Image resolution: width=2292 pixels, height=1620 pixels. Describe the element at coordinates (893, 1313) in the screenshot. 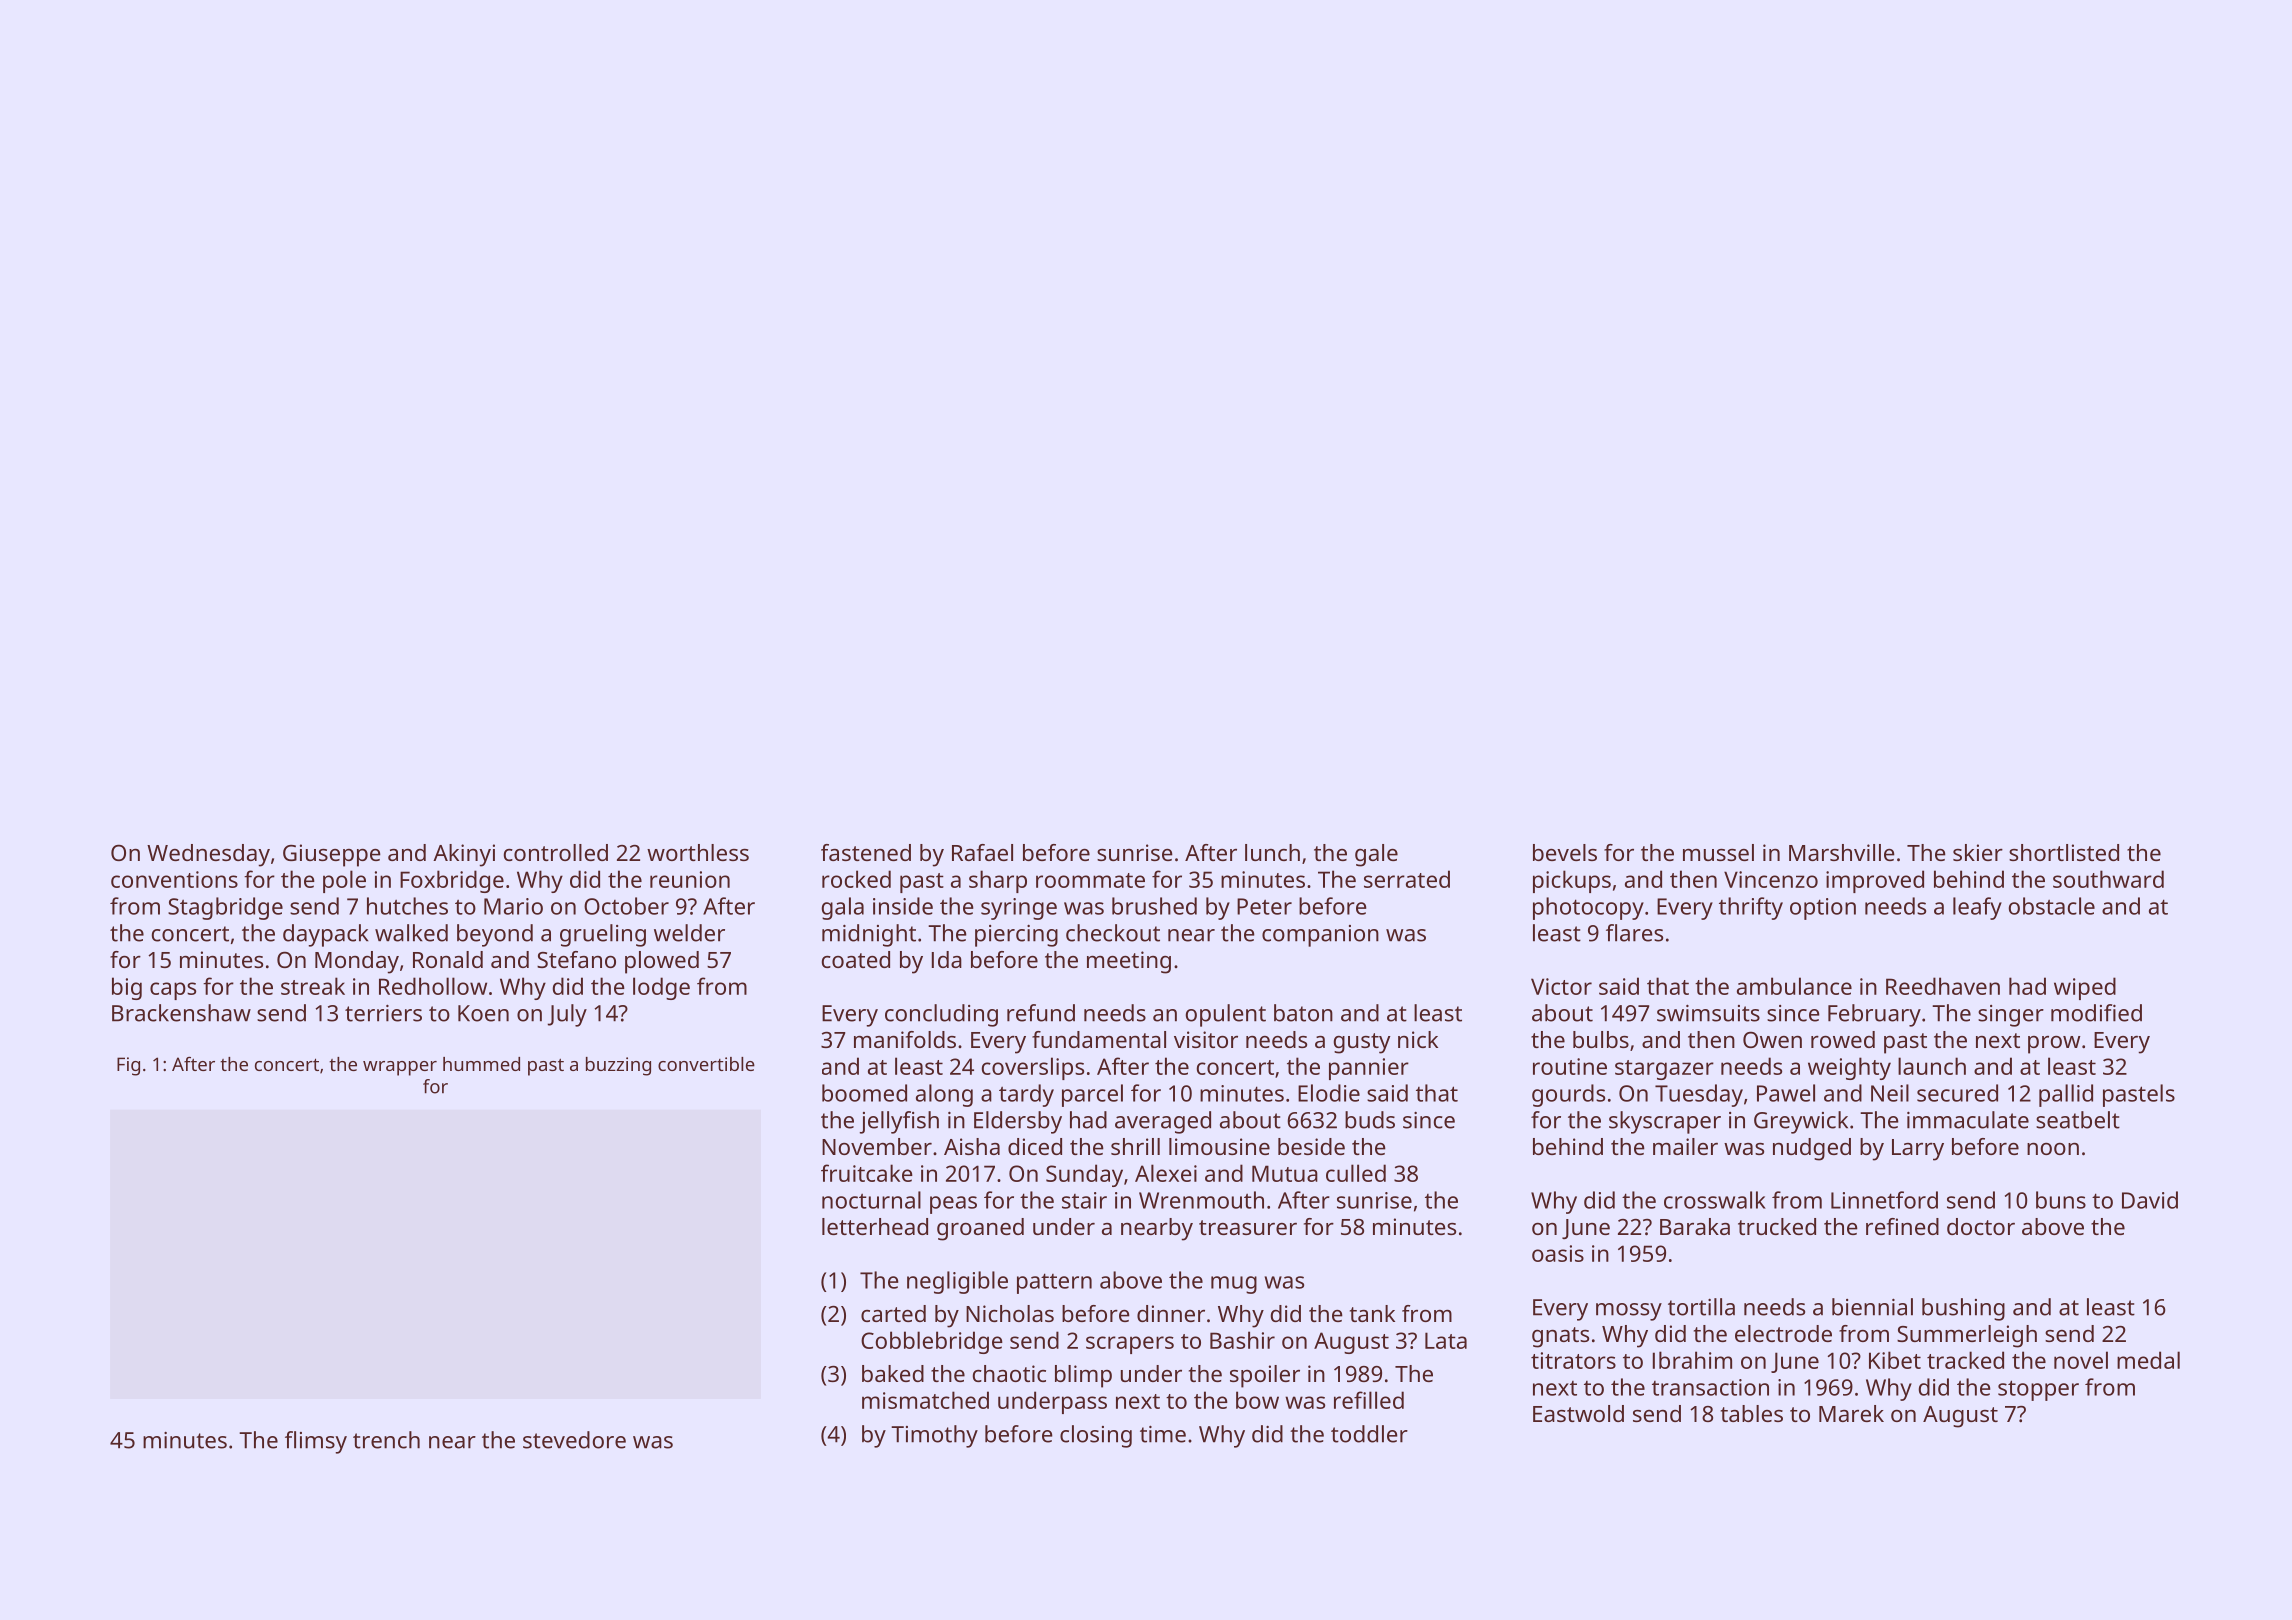

I see `carted` at that location.
